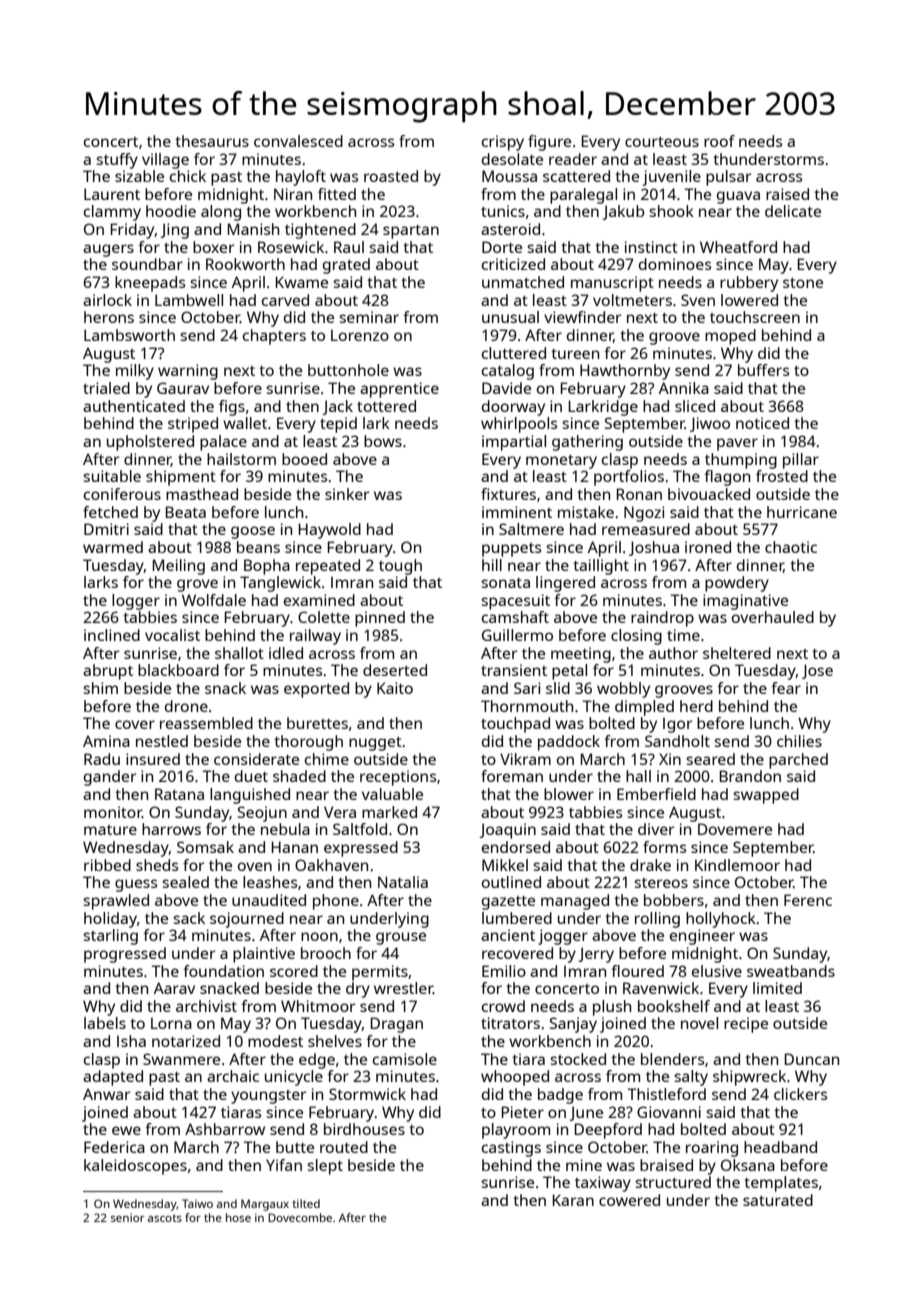  Describe the element at coordinates (503, 143) in the screenshot. I see `crispy` at that location.
